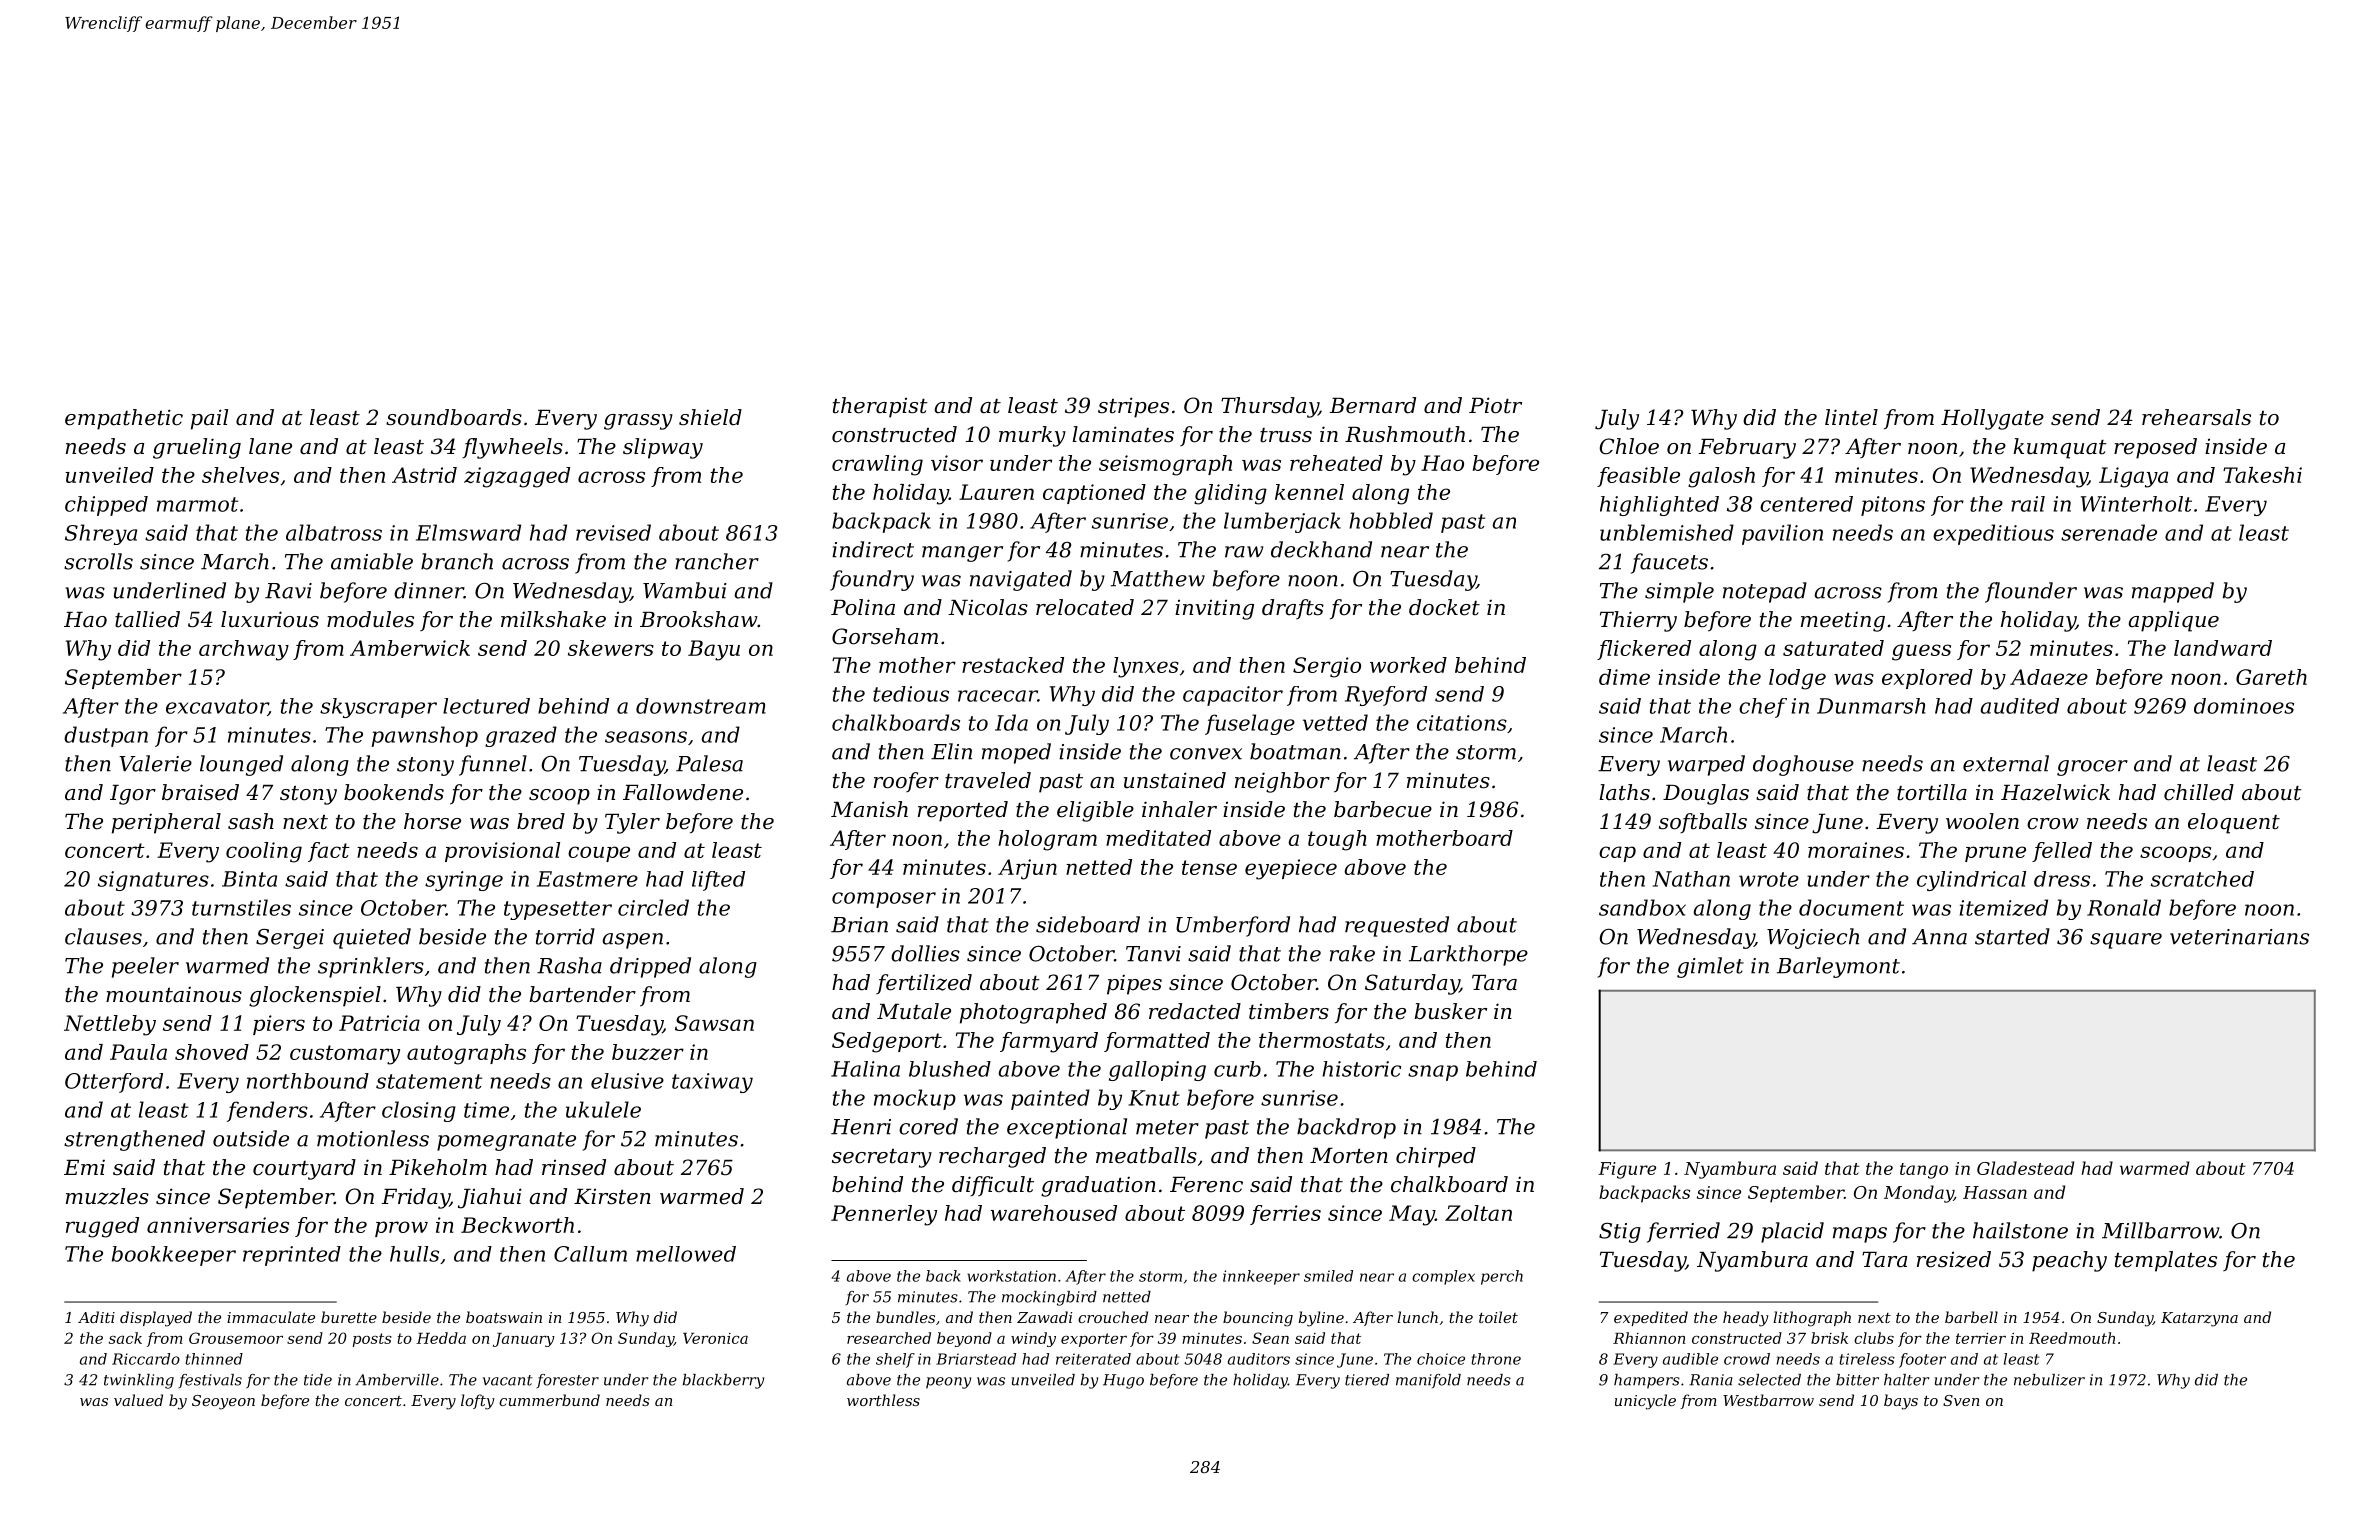 Image resolution: width=2380 pixels, height=1540 pixels. I want to click on Manish, so click(869, 809).
